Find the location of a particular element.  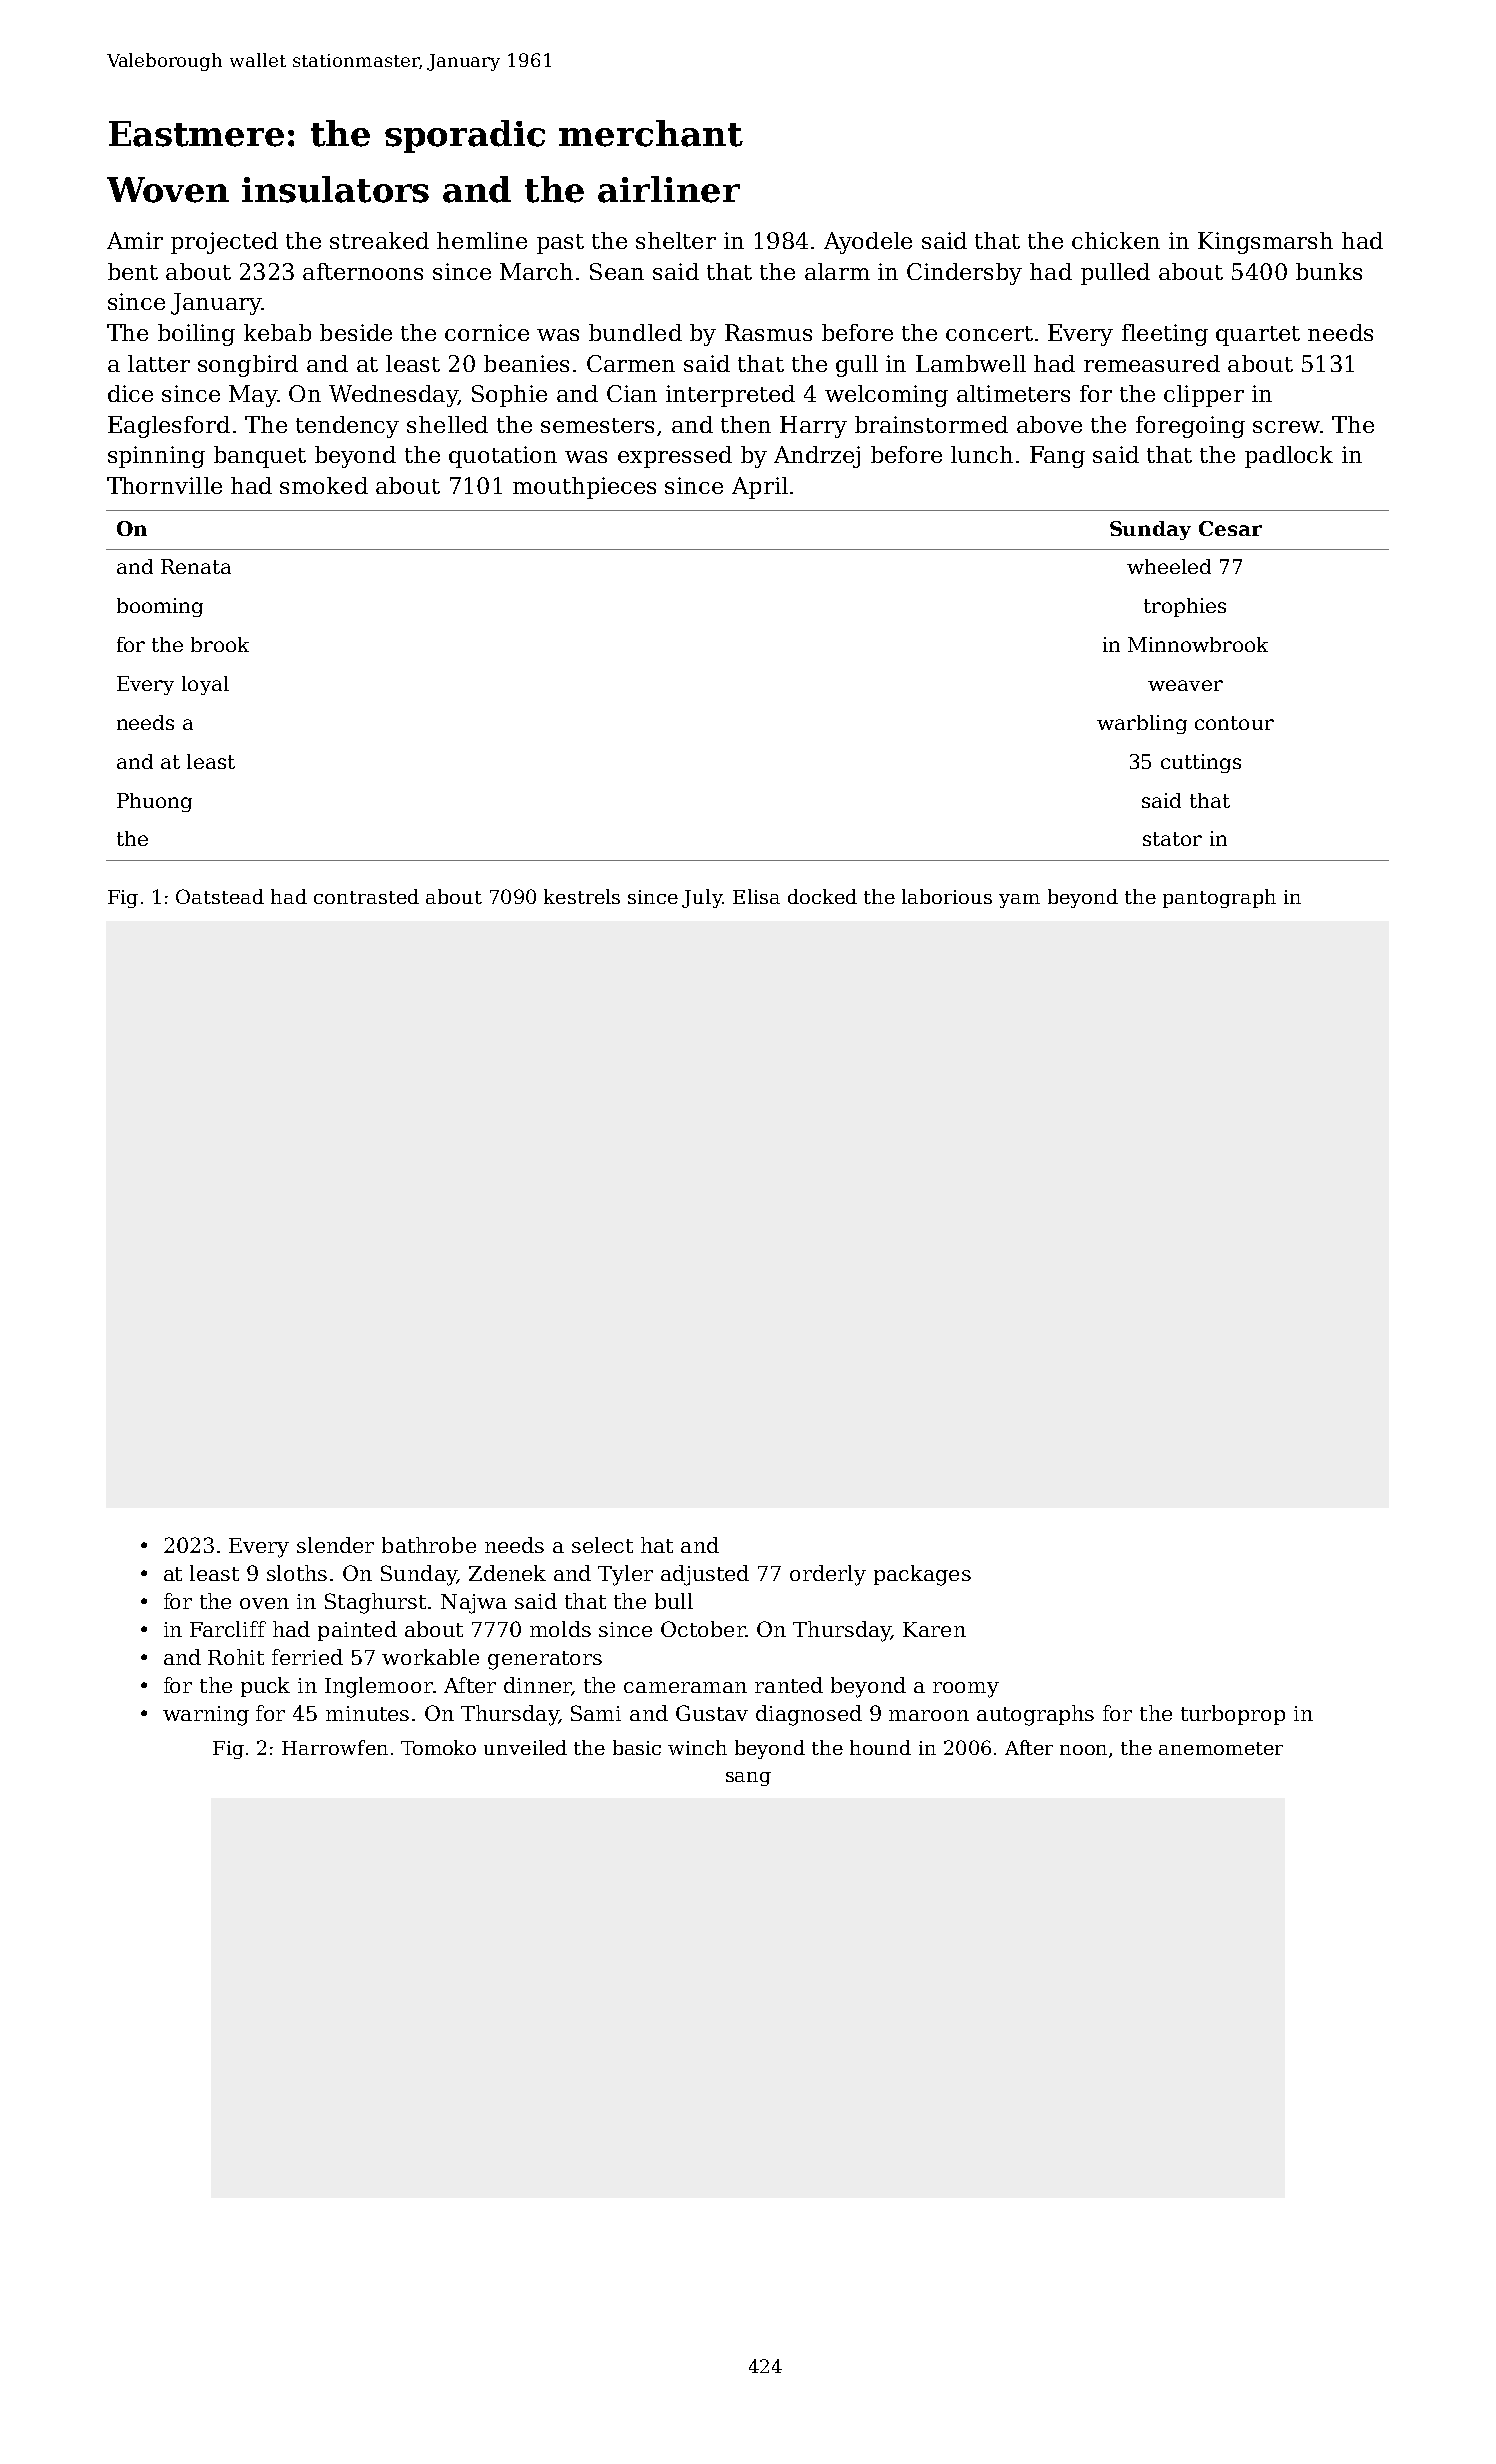

warning is located at coordinates (206, 1716).
